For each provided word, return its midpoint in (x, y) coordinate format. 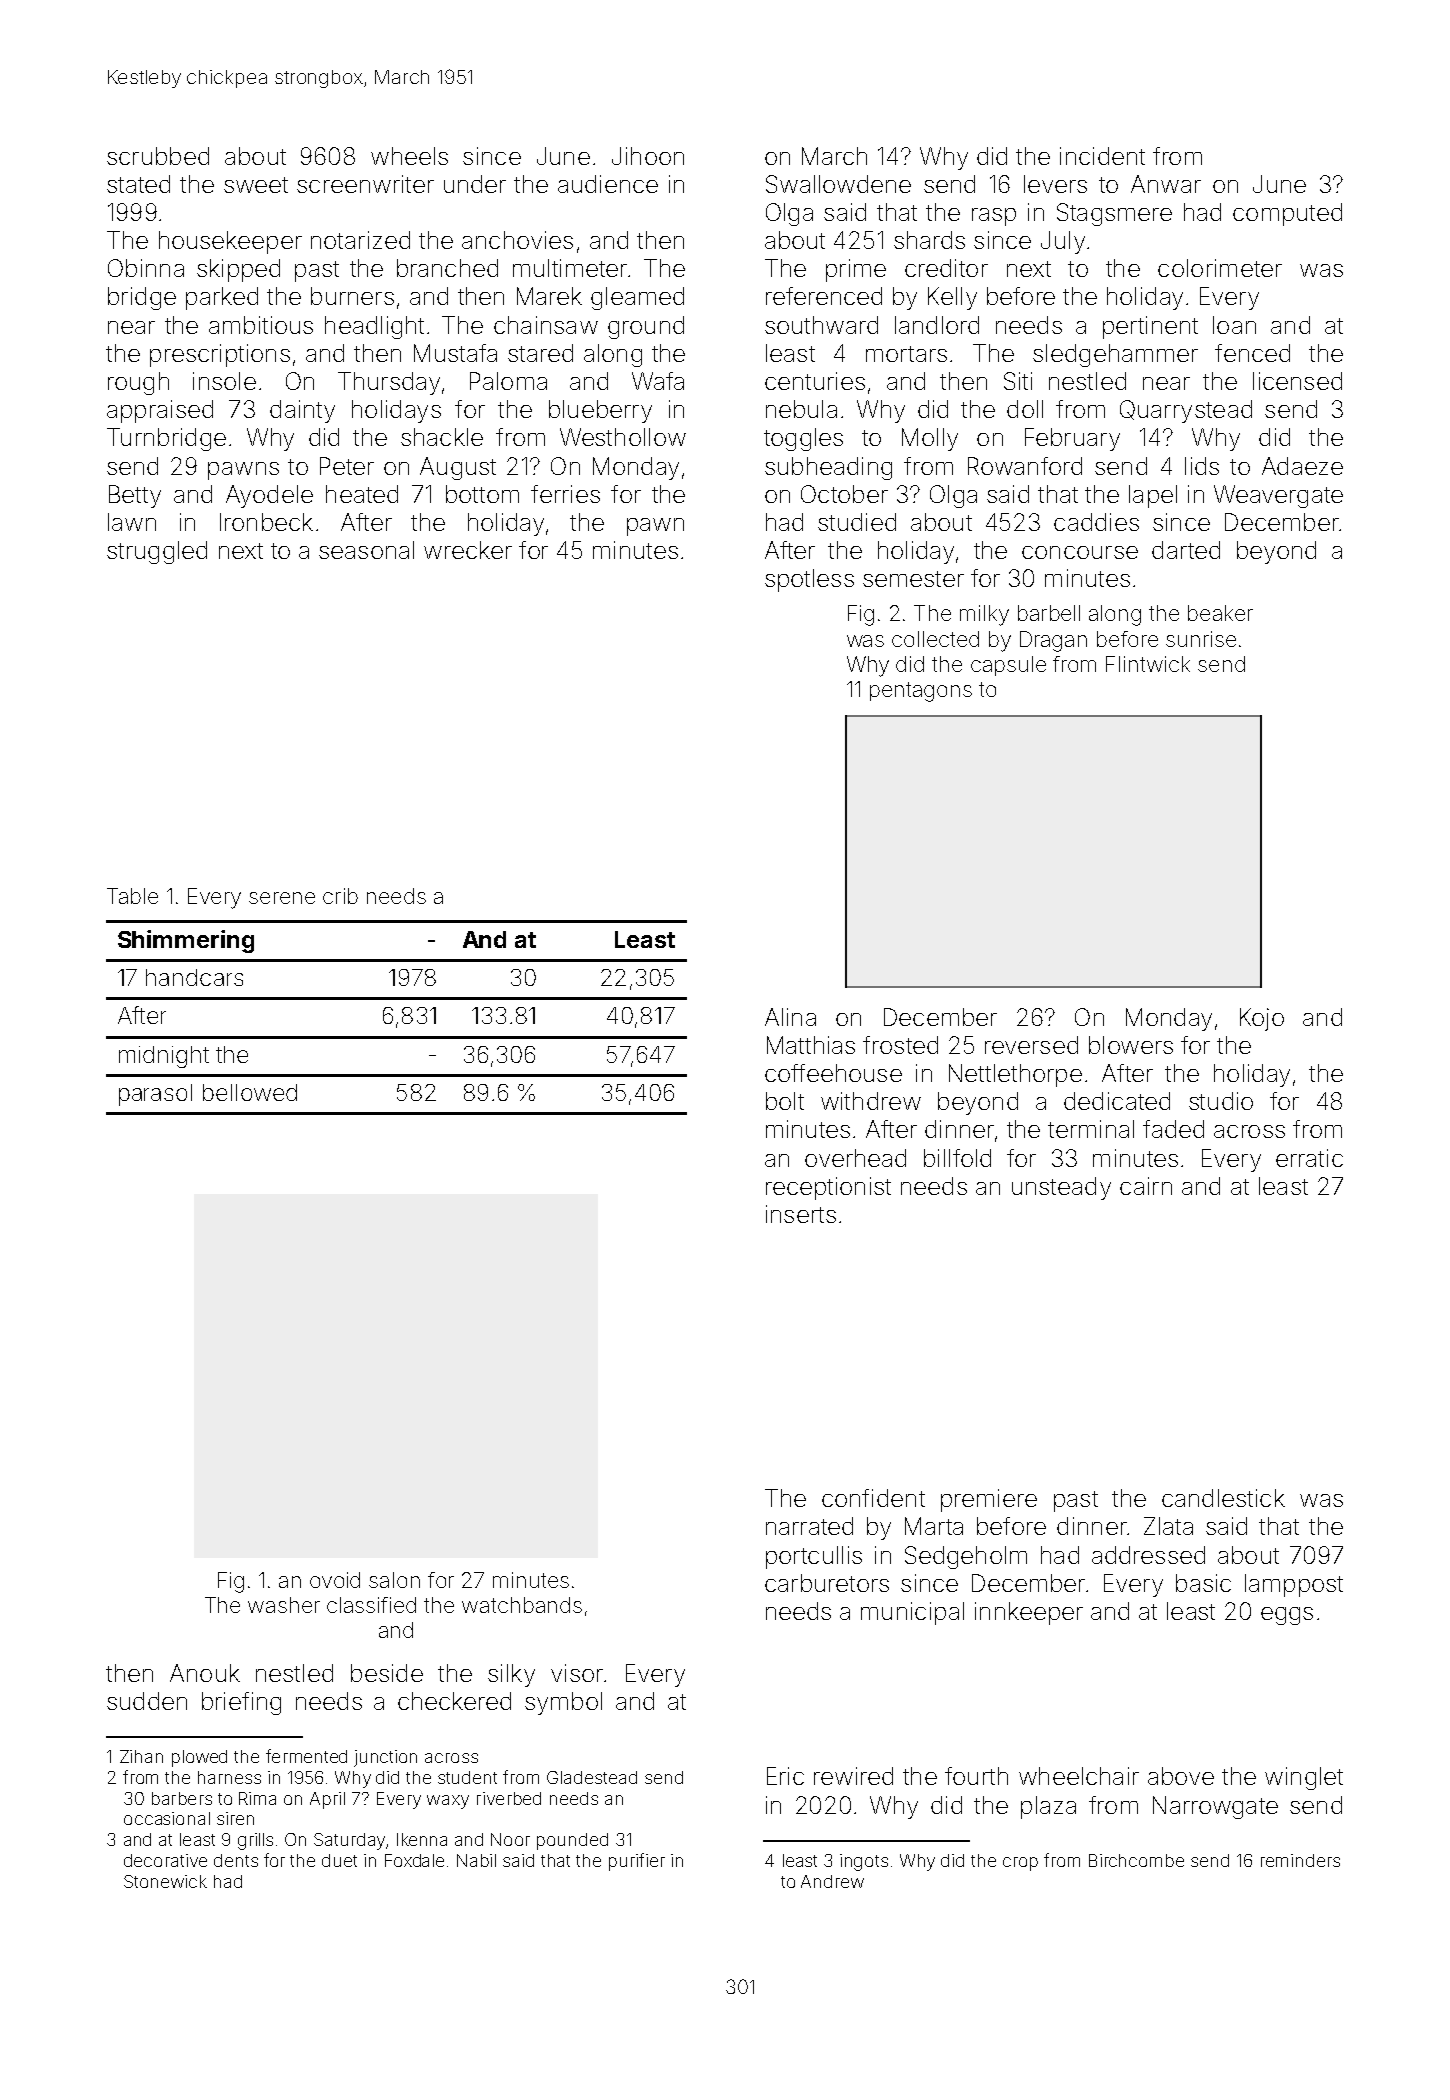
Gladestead (592, 1777)
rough (138, 383)
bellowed (250, 1092)
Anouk (205, 1673)
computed (1287, 214)
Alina (790, 1017)
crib (340, 896)
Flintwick (1148, 664)
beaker (1220, 613)
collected (935, 639)
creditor (946, 268)
